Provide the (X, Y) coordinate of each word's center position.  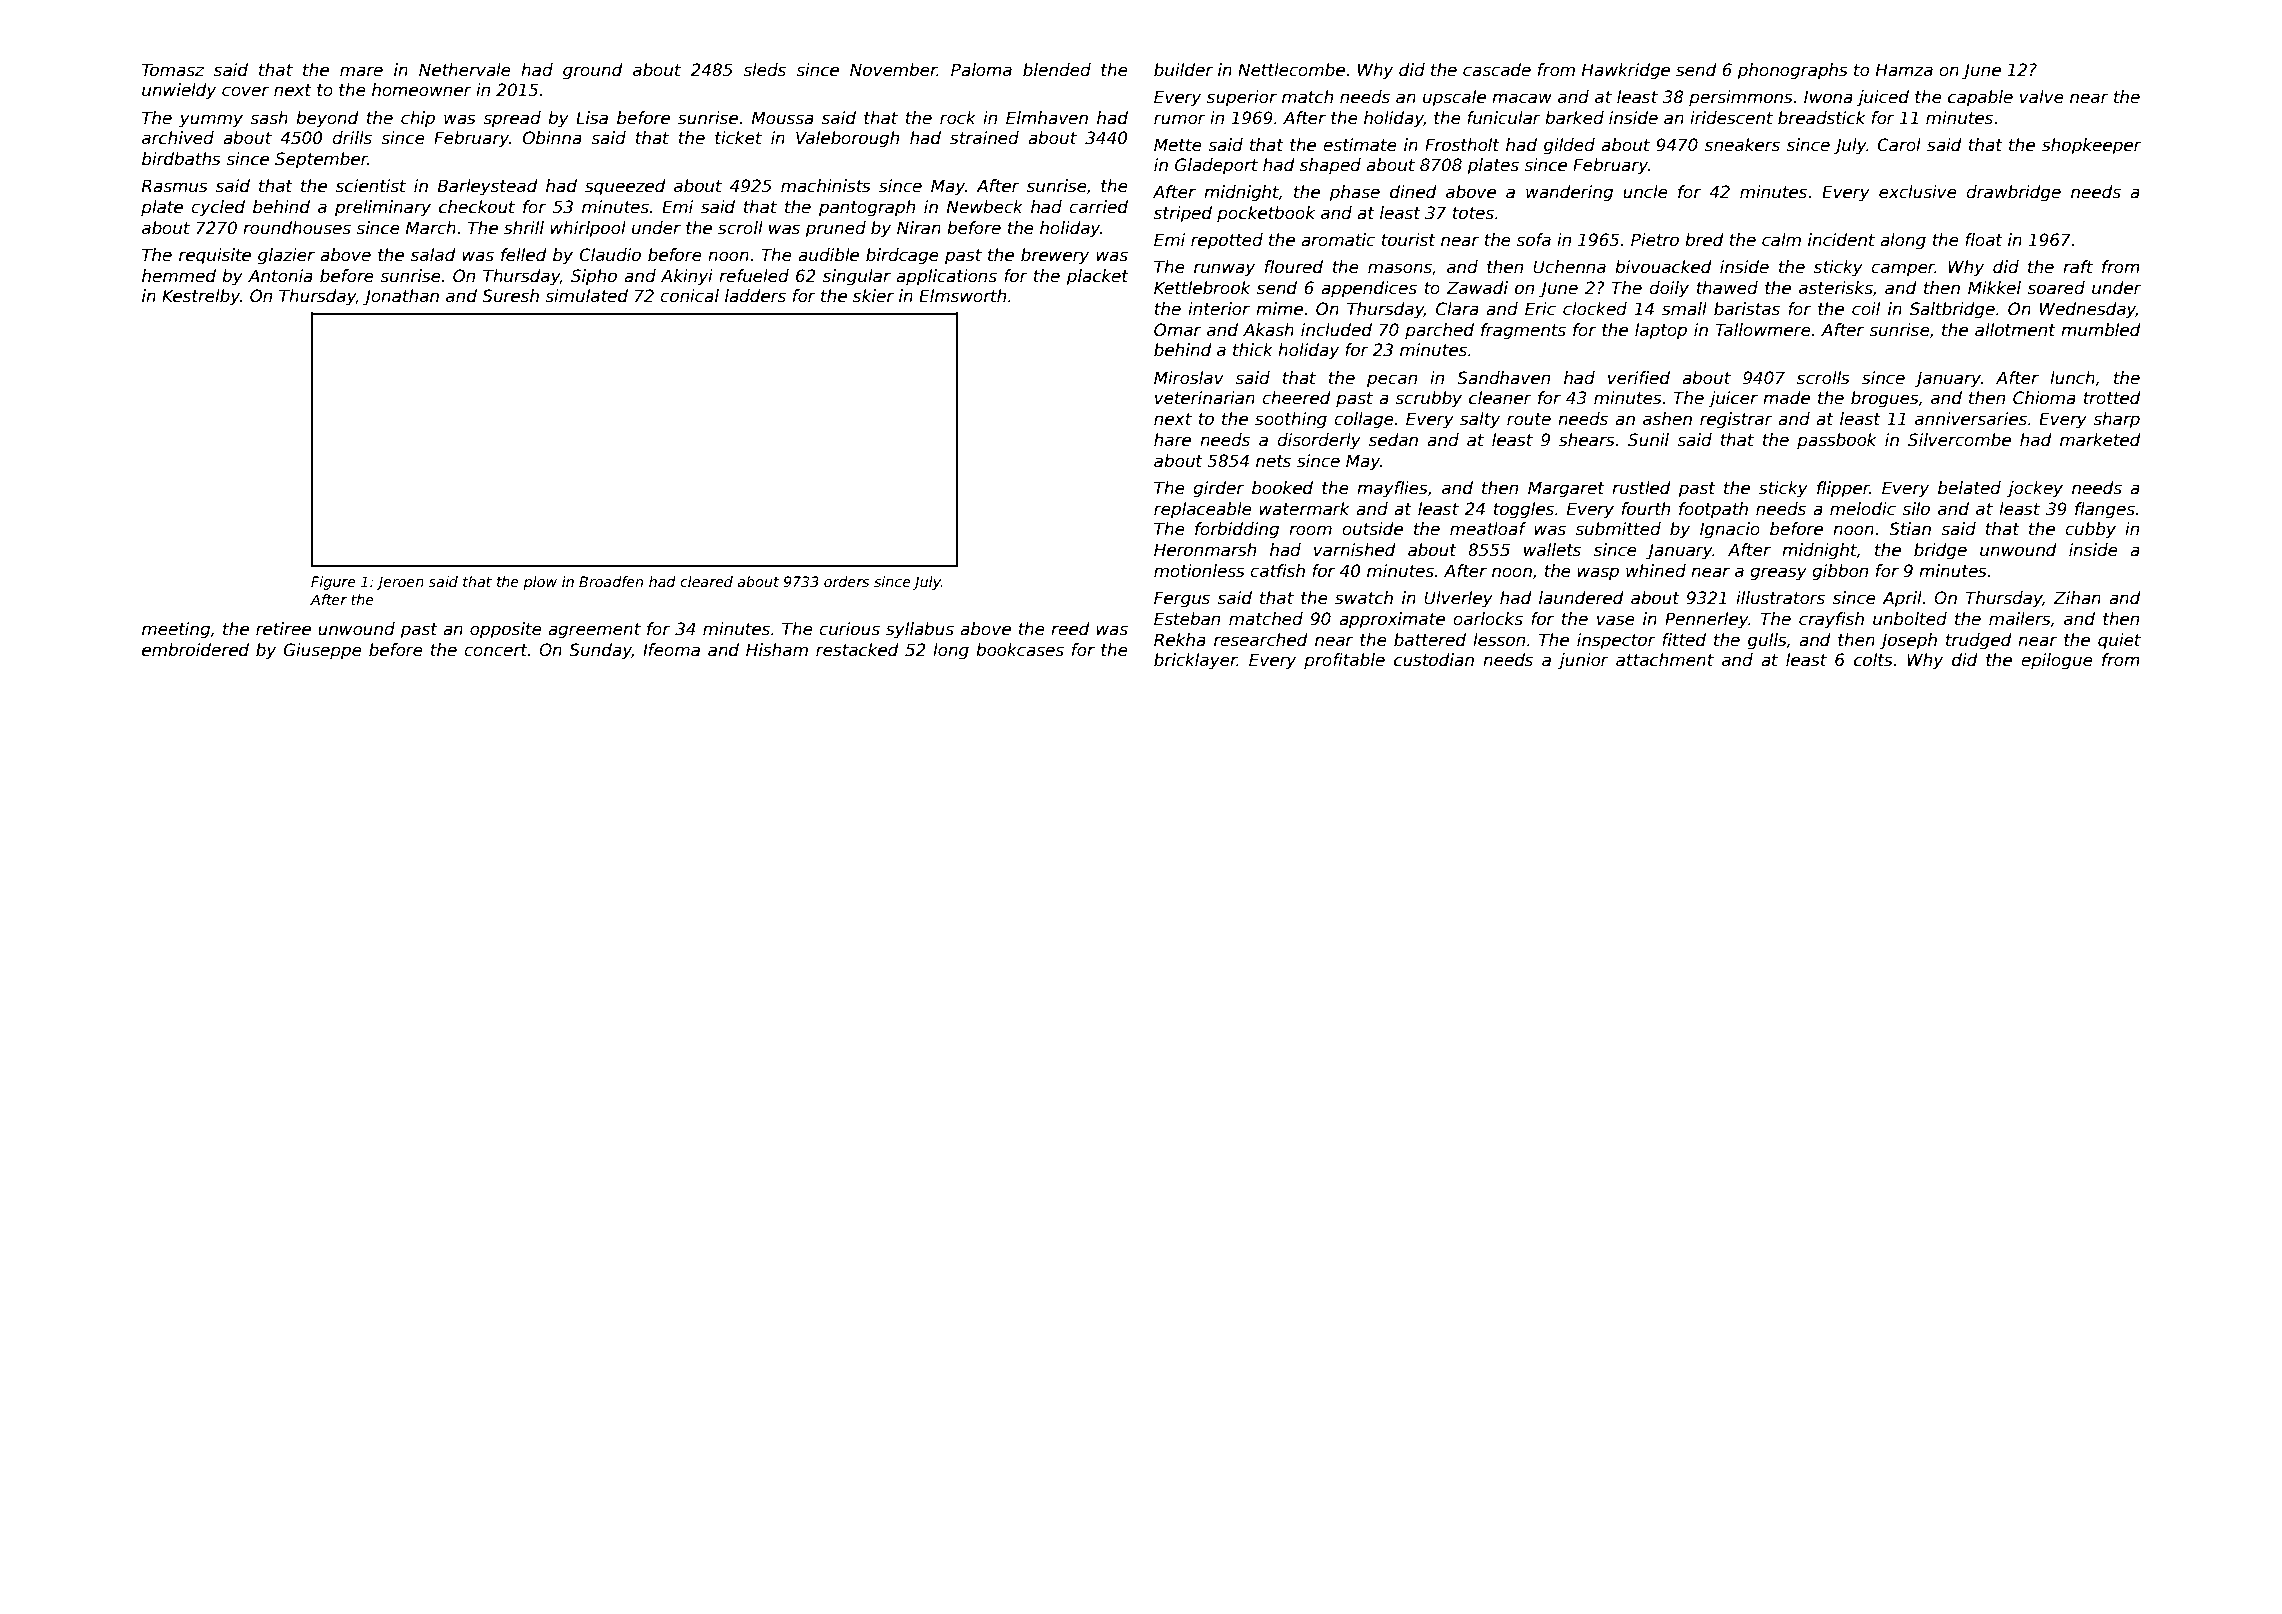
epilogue (2057, 661)
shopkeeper (2092, 146)
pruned (835, 229)
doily (1669, 289)
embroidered (195, 650)
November (893, 70)
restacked (857, 650)
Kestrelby (201, 297)
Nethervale (465, 70)
